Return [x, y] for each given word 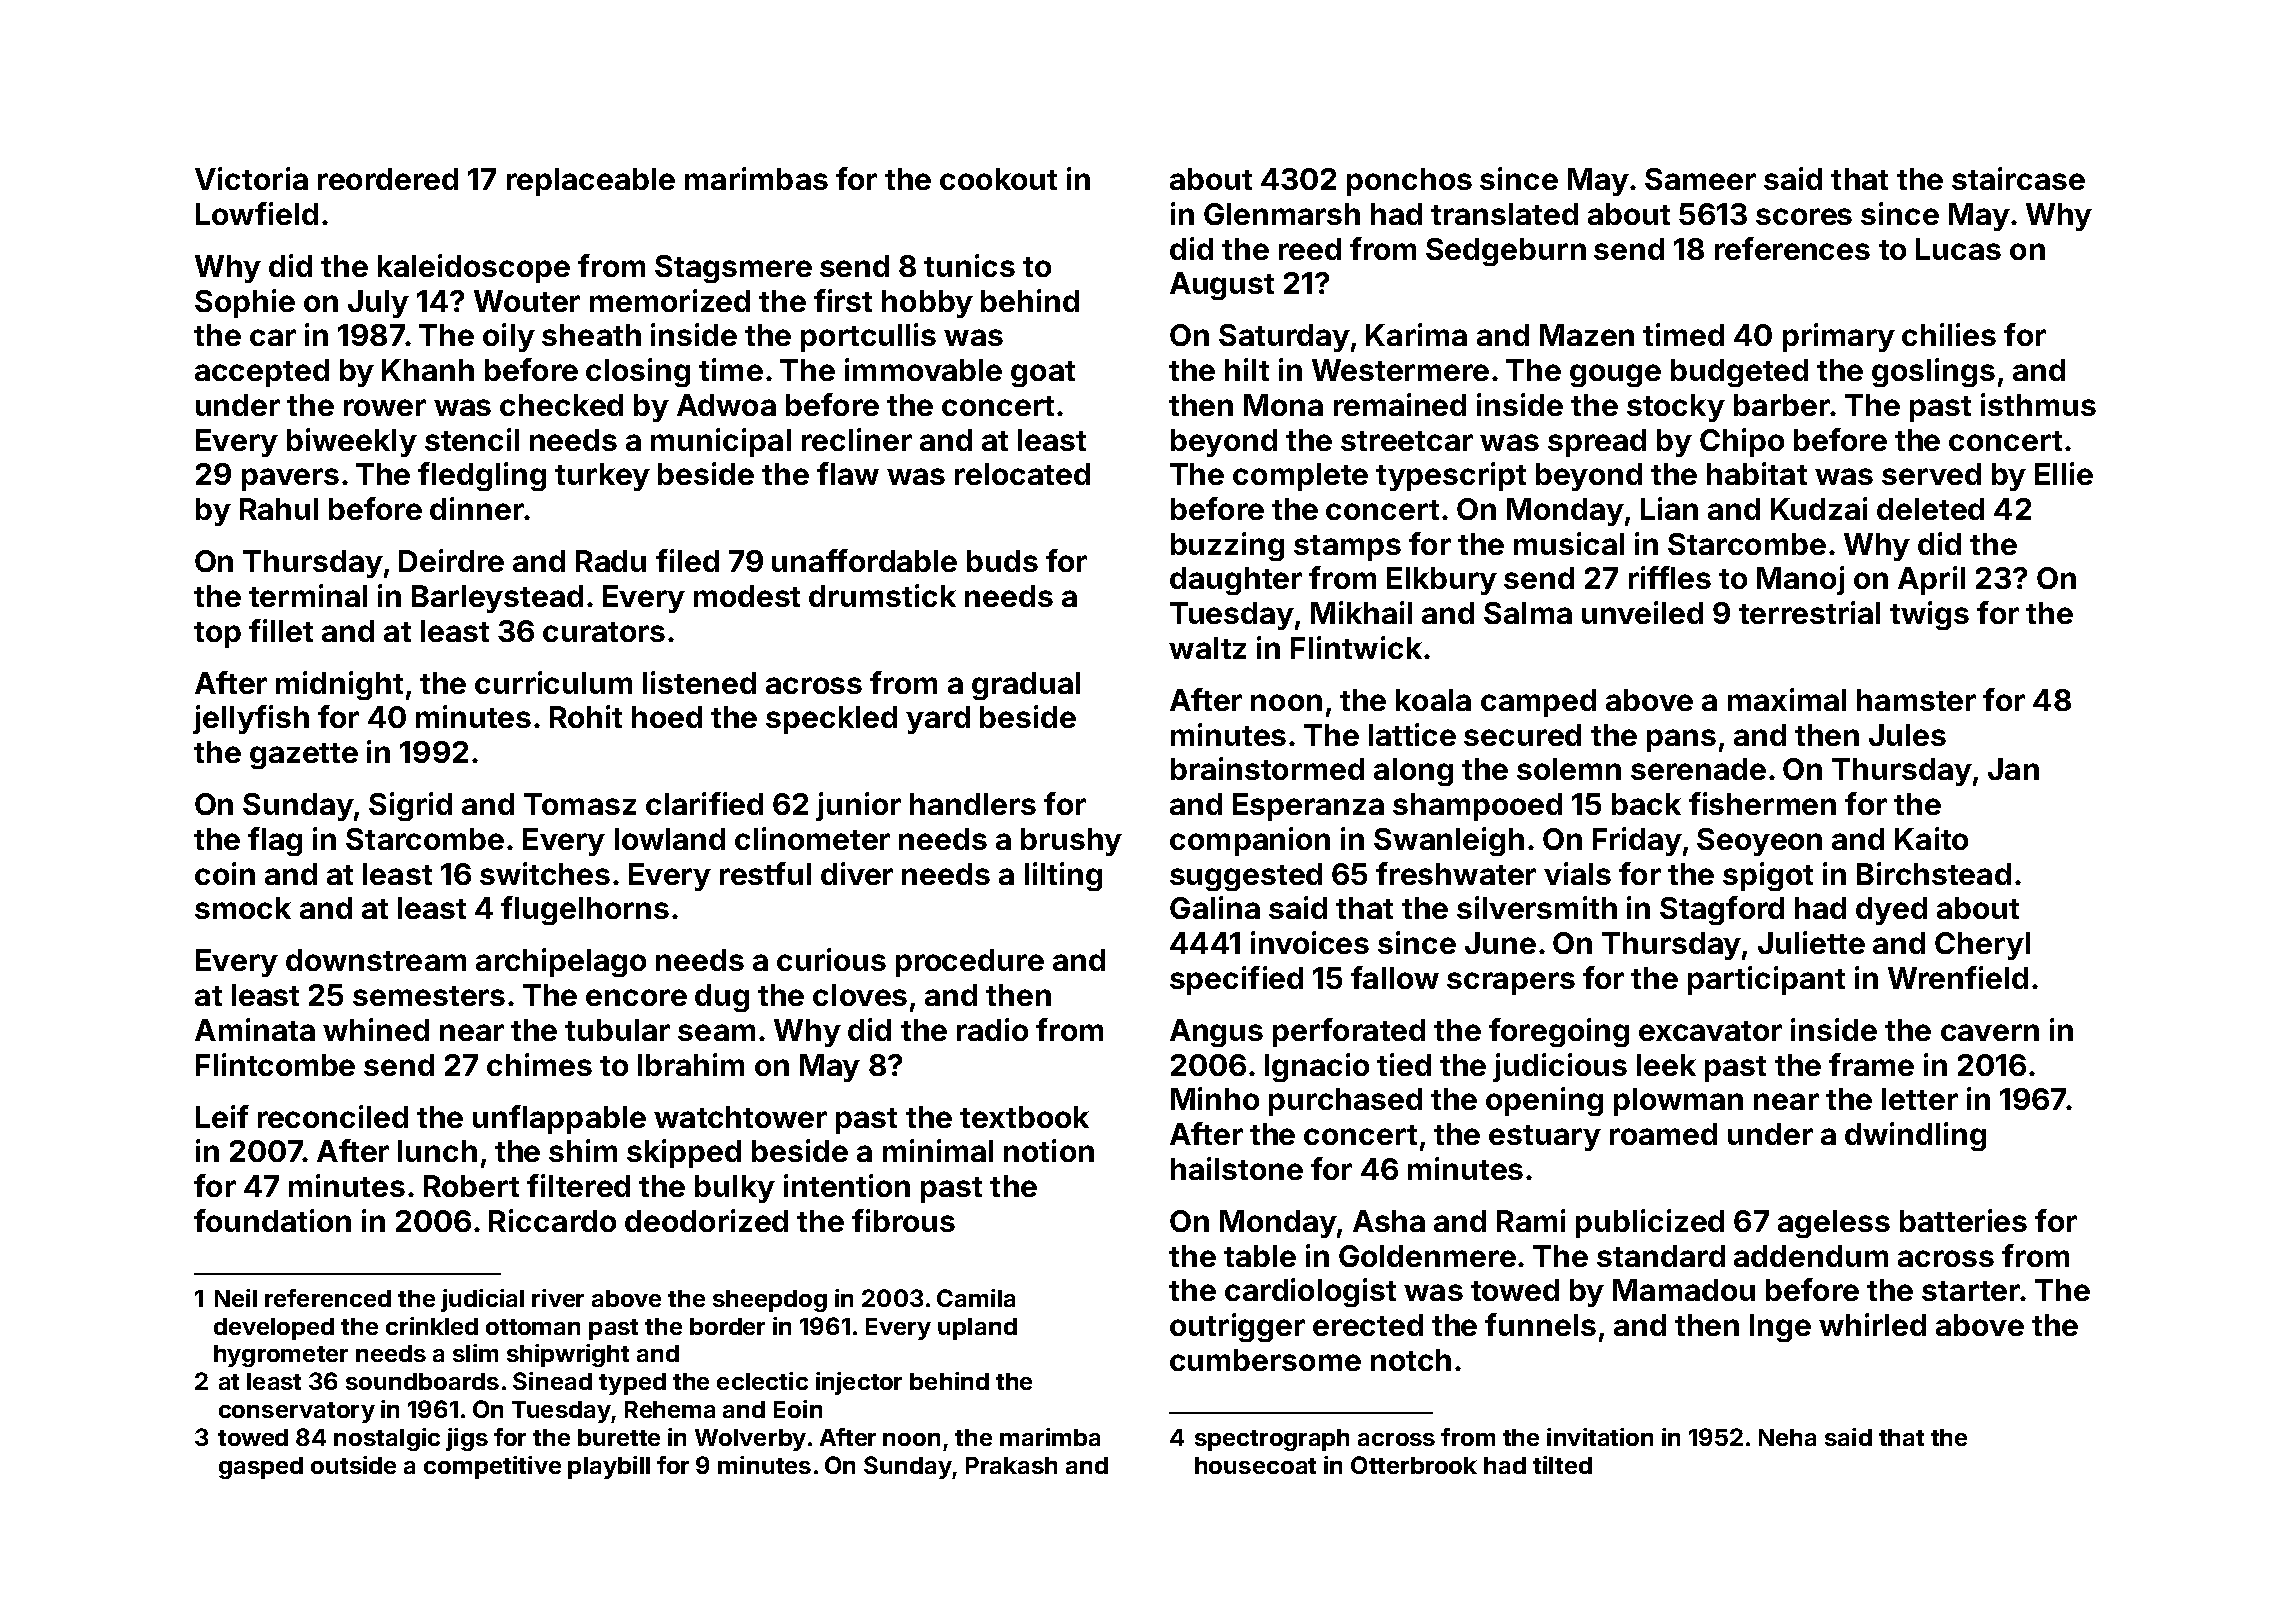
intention [847, 1185]
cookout [998, 179]
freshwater [1456, 873]
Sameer [1700, 179]
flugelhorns [585, 910]
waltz [1207, 648]
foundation [272, 1220]
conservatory [297, 1412]
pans [1681, 740]
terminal [308, 595]
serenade [1698, 769]
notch [1411, 1360]
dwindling [1915, 1136]
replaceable [591, 182]
